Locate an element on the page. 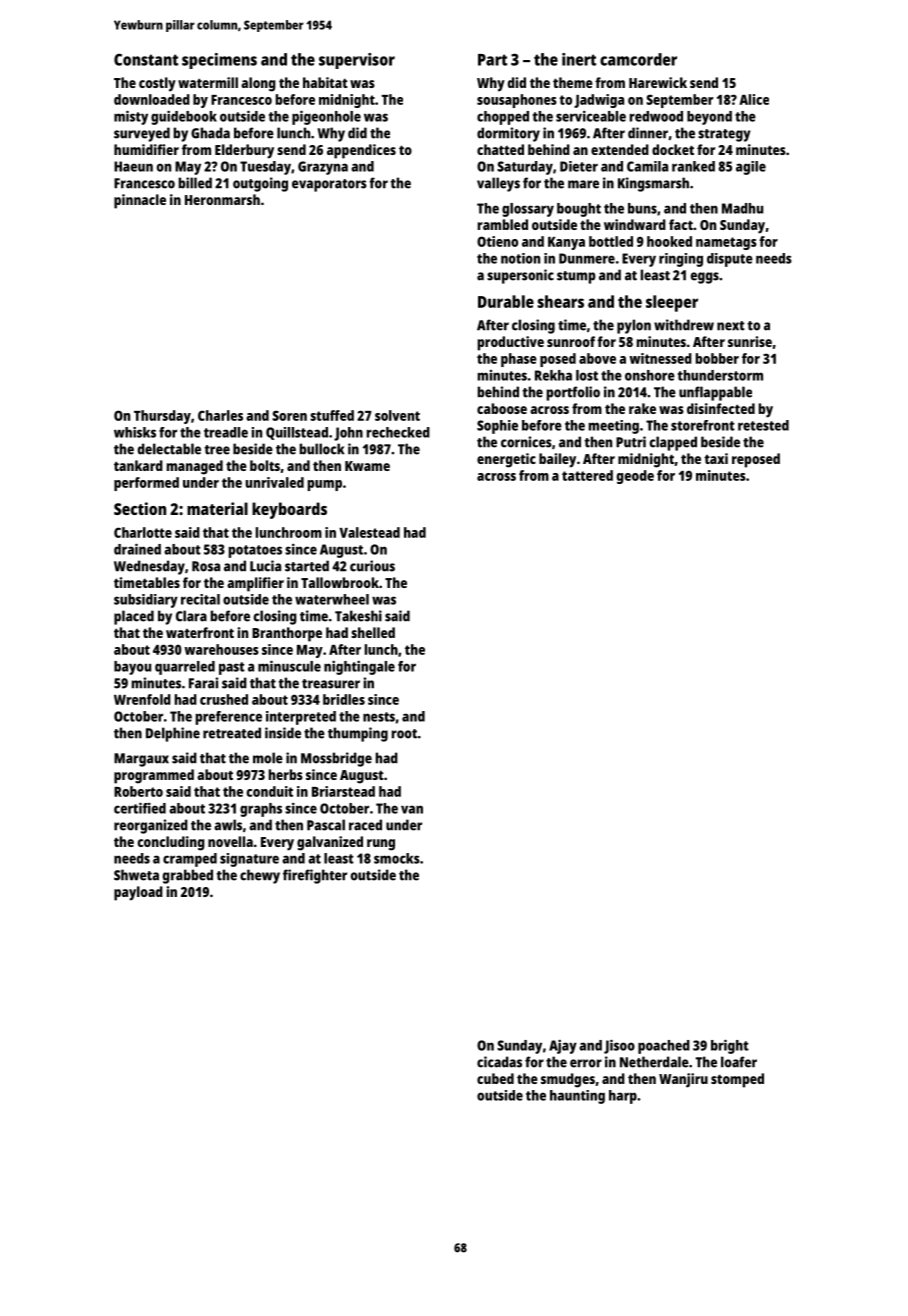  root is located at coordinates (404, 734).
